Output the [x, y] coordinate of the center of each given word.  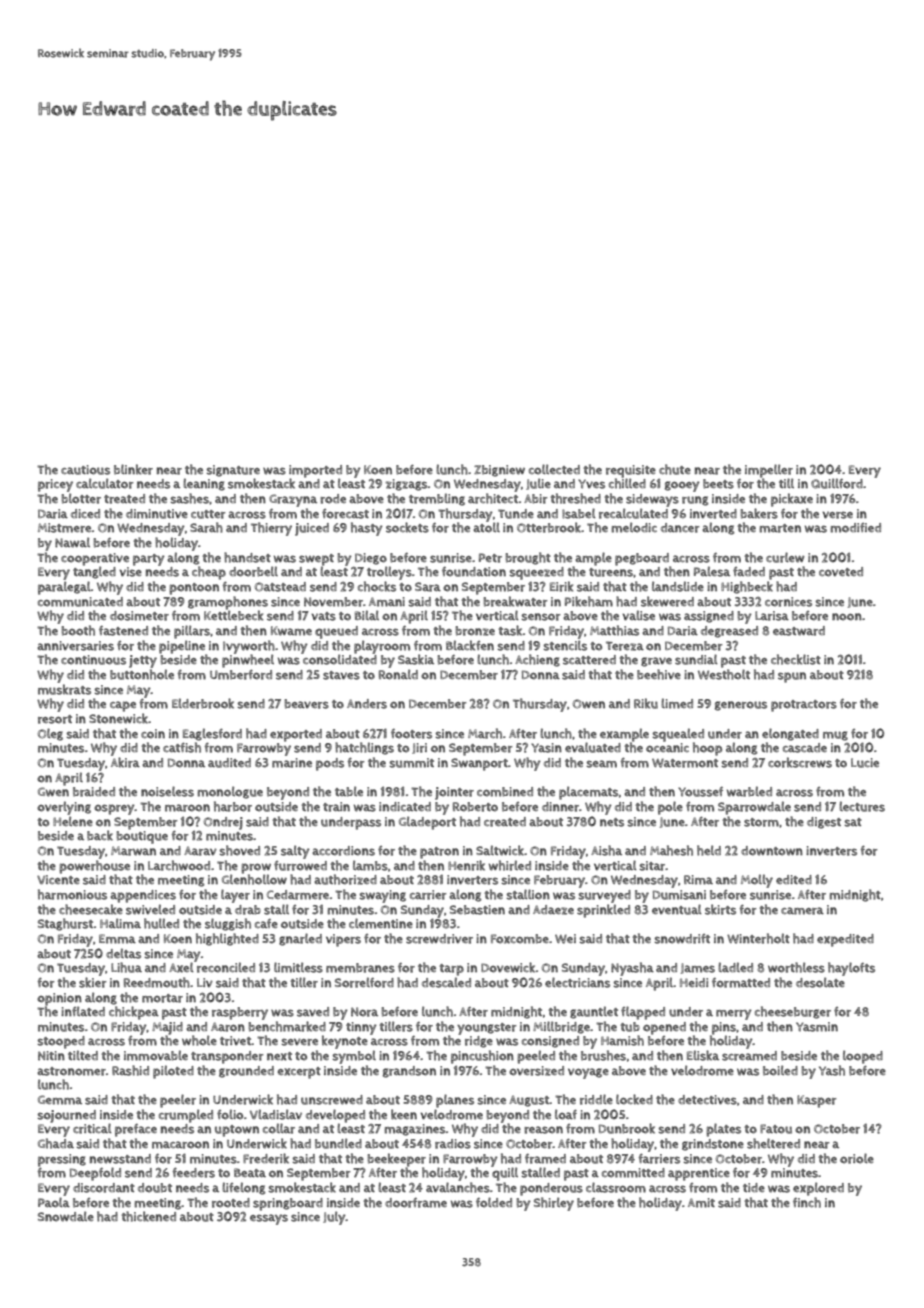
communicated [80, 602]
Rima [698, 880]
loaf [566, 1114]
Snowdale [66, 1216]
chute [675, 469]
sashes [189, 498]
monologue [230, 792]
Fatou [776, 1129]
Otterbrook [549, 527]
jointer [454, 793]
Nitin [51, 1056]
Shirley [554, 1204]
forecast [345, 514]
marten [780, 528]
